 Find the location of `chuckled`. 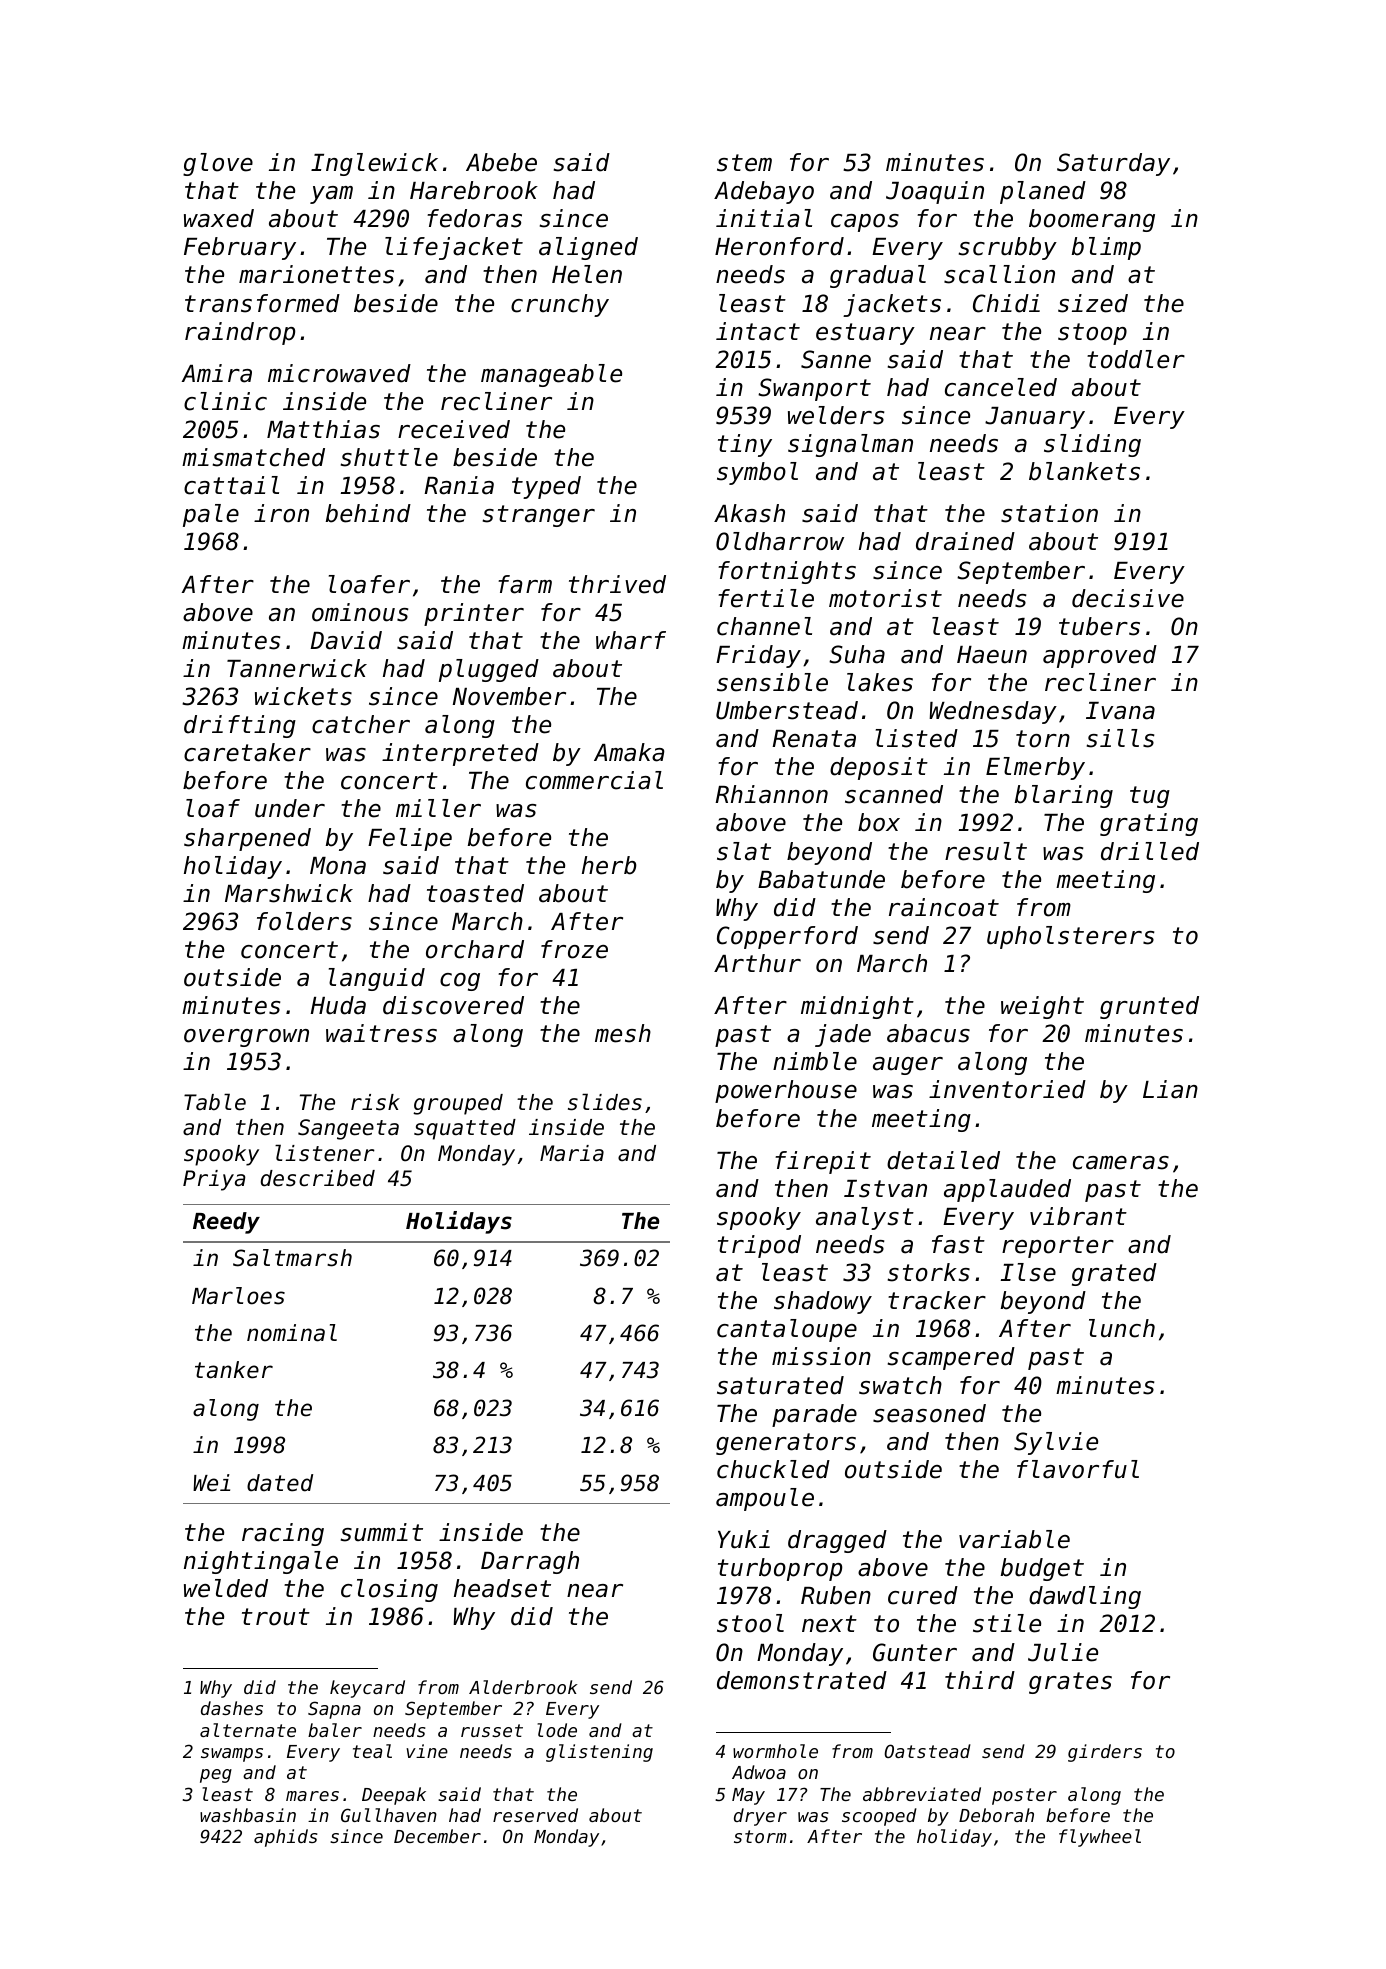

chuckled is located at coordinates (773, 1469).
